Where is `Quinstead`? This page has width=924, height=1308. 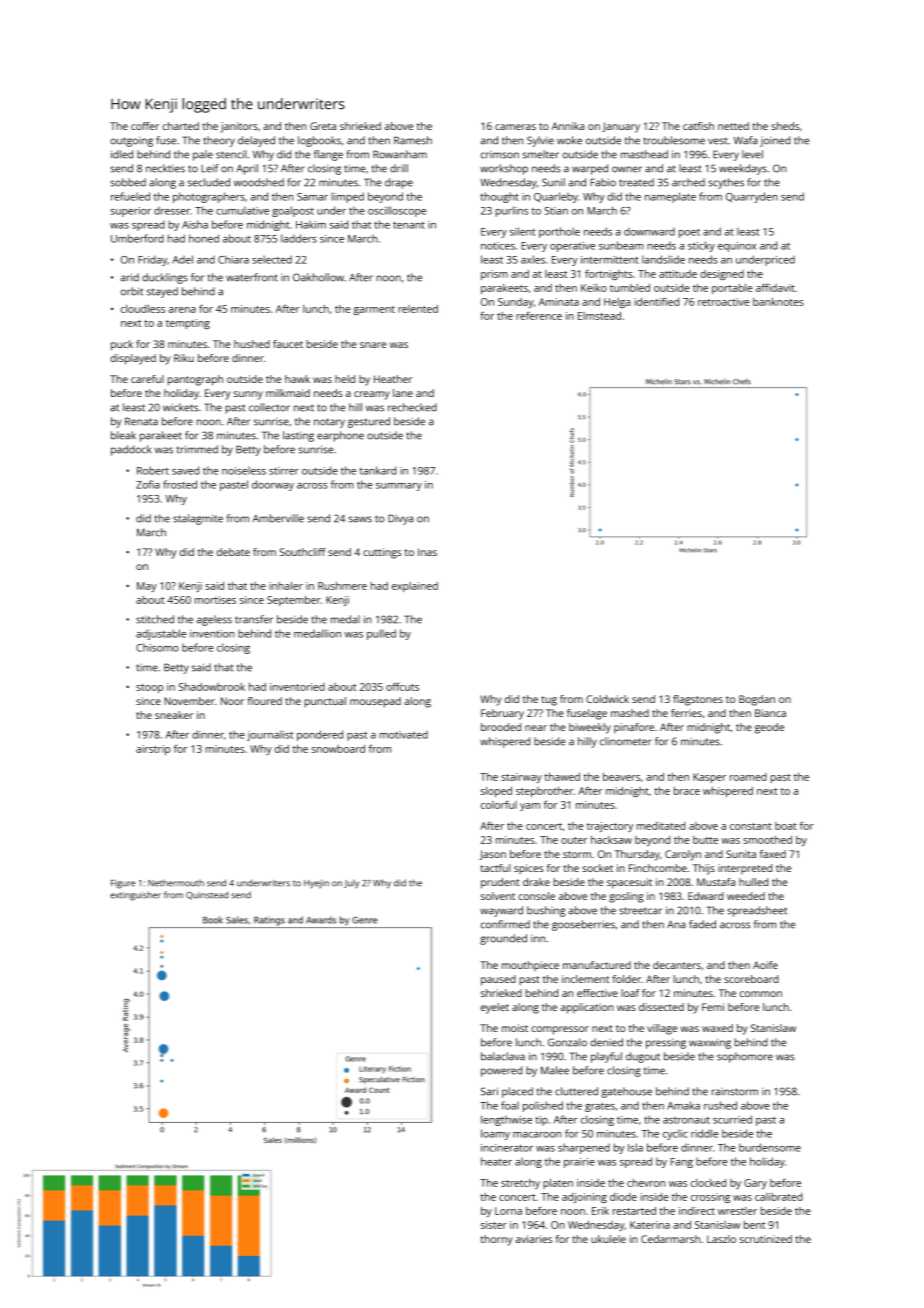
Quinstead is located at coordinates (207, 895).
